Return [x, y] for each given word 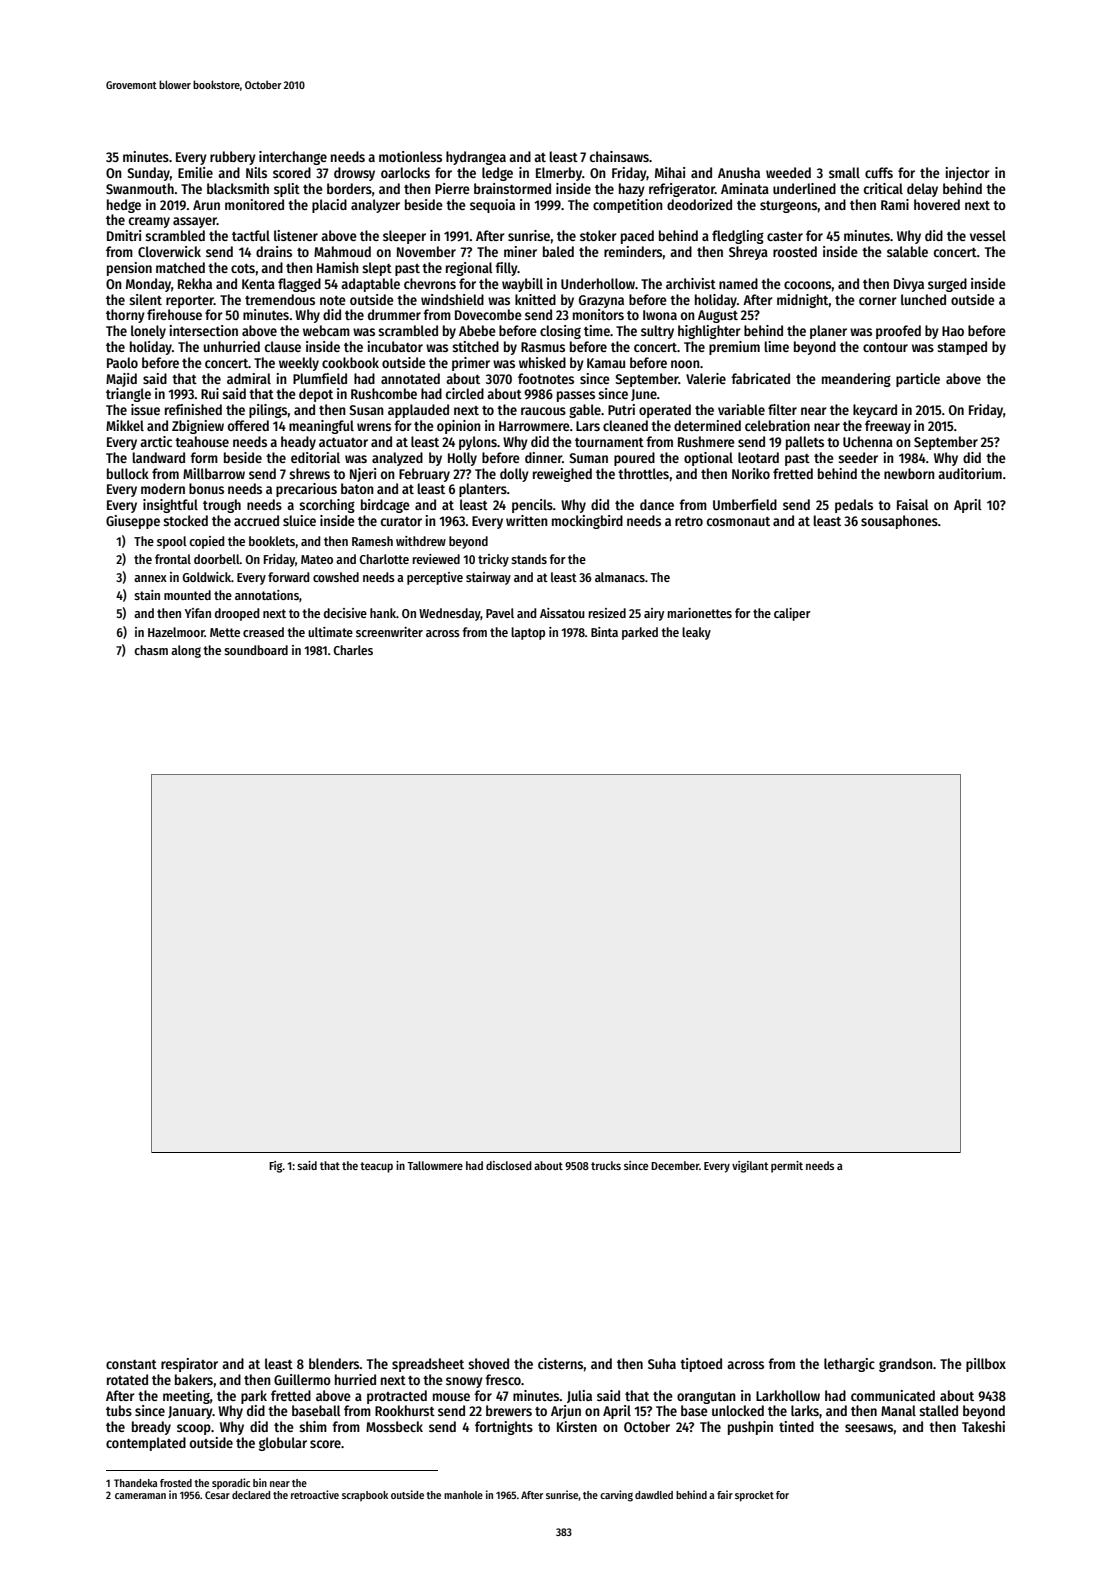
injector [968, 174]
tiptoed [701, 1365]
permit [787, 1167]
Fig [276, 1167]
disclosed [509, 1165]
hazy [632, 190]
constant [131, 1364]
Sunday [149, 174]
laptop [528, 633]
